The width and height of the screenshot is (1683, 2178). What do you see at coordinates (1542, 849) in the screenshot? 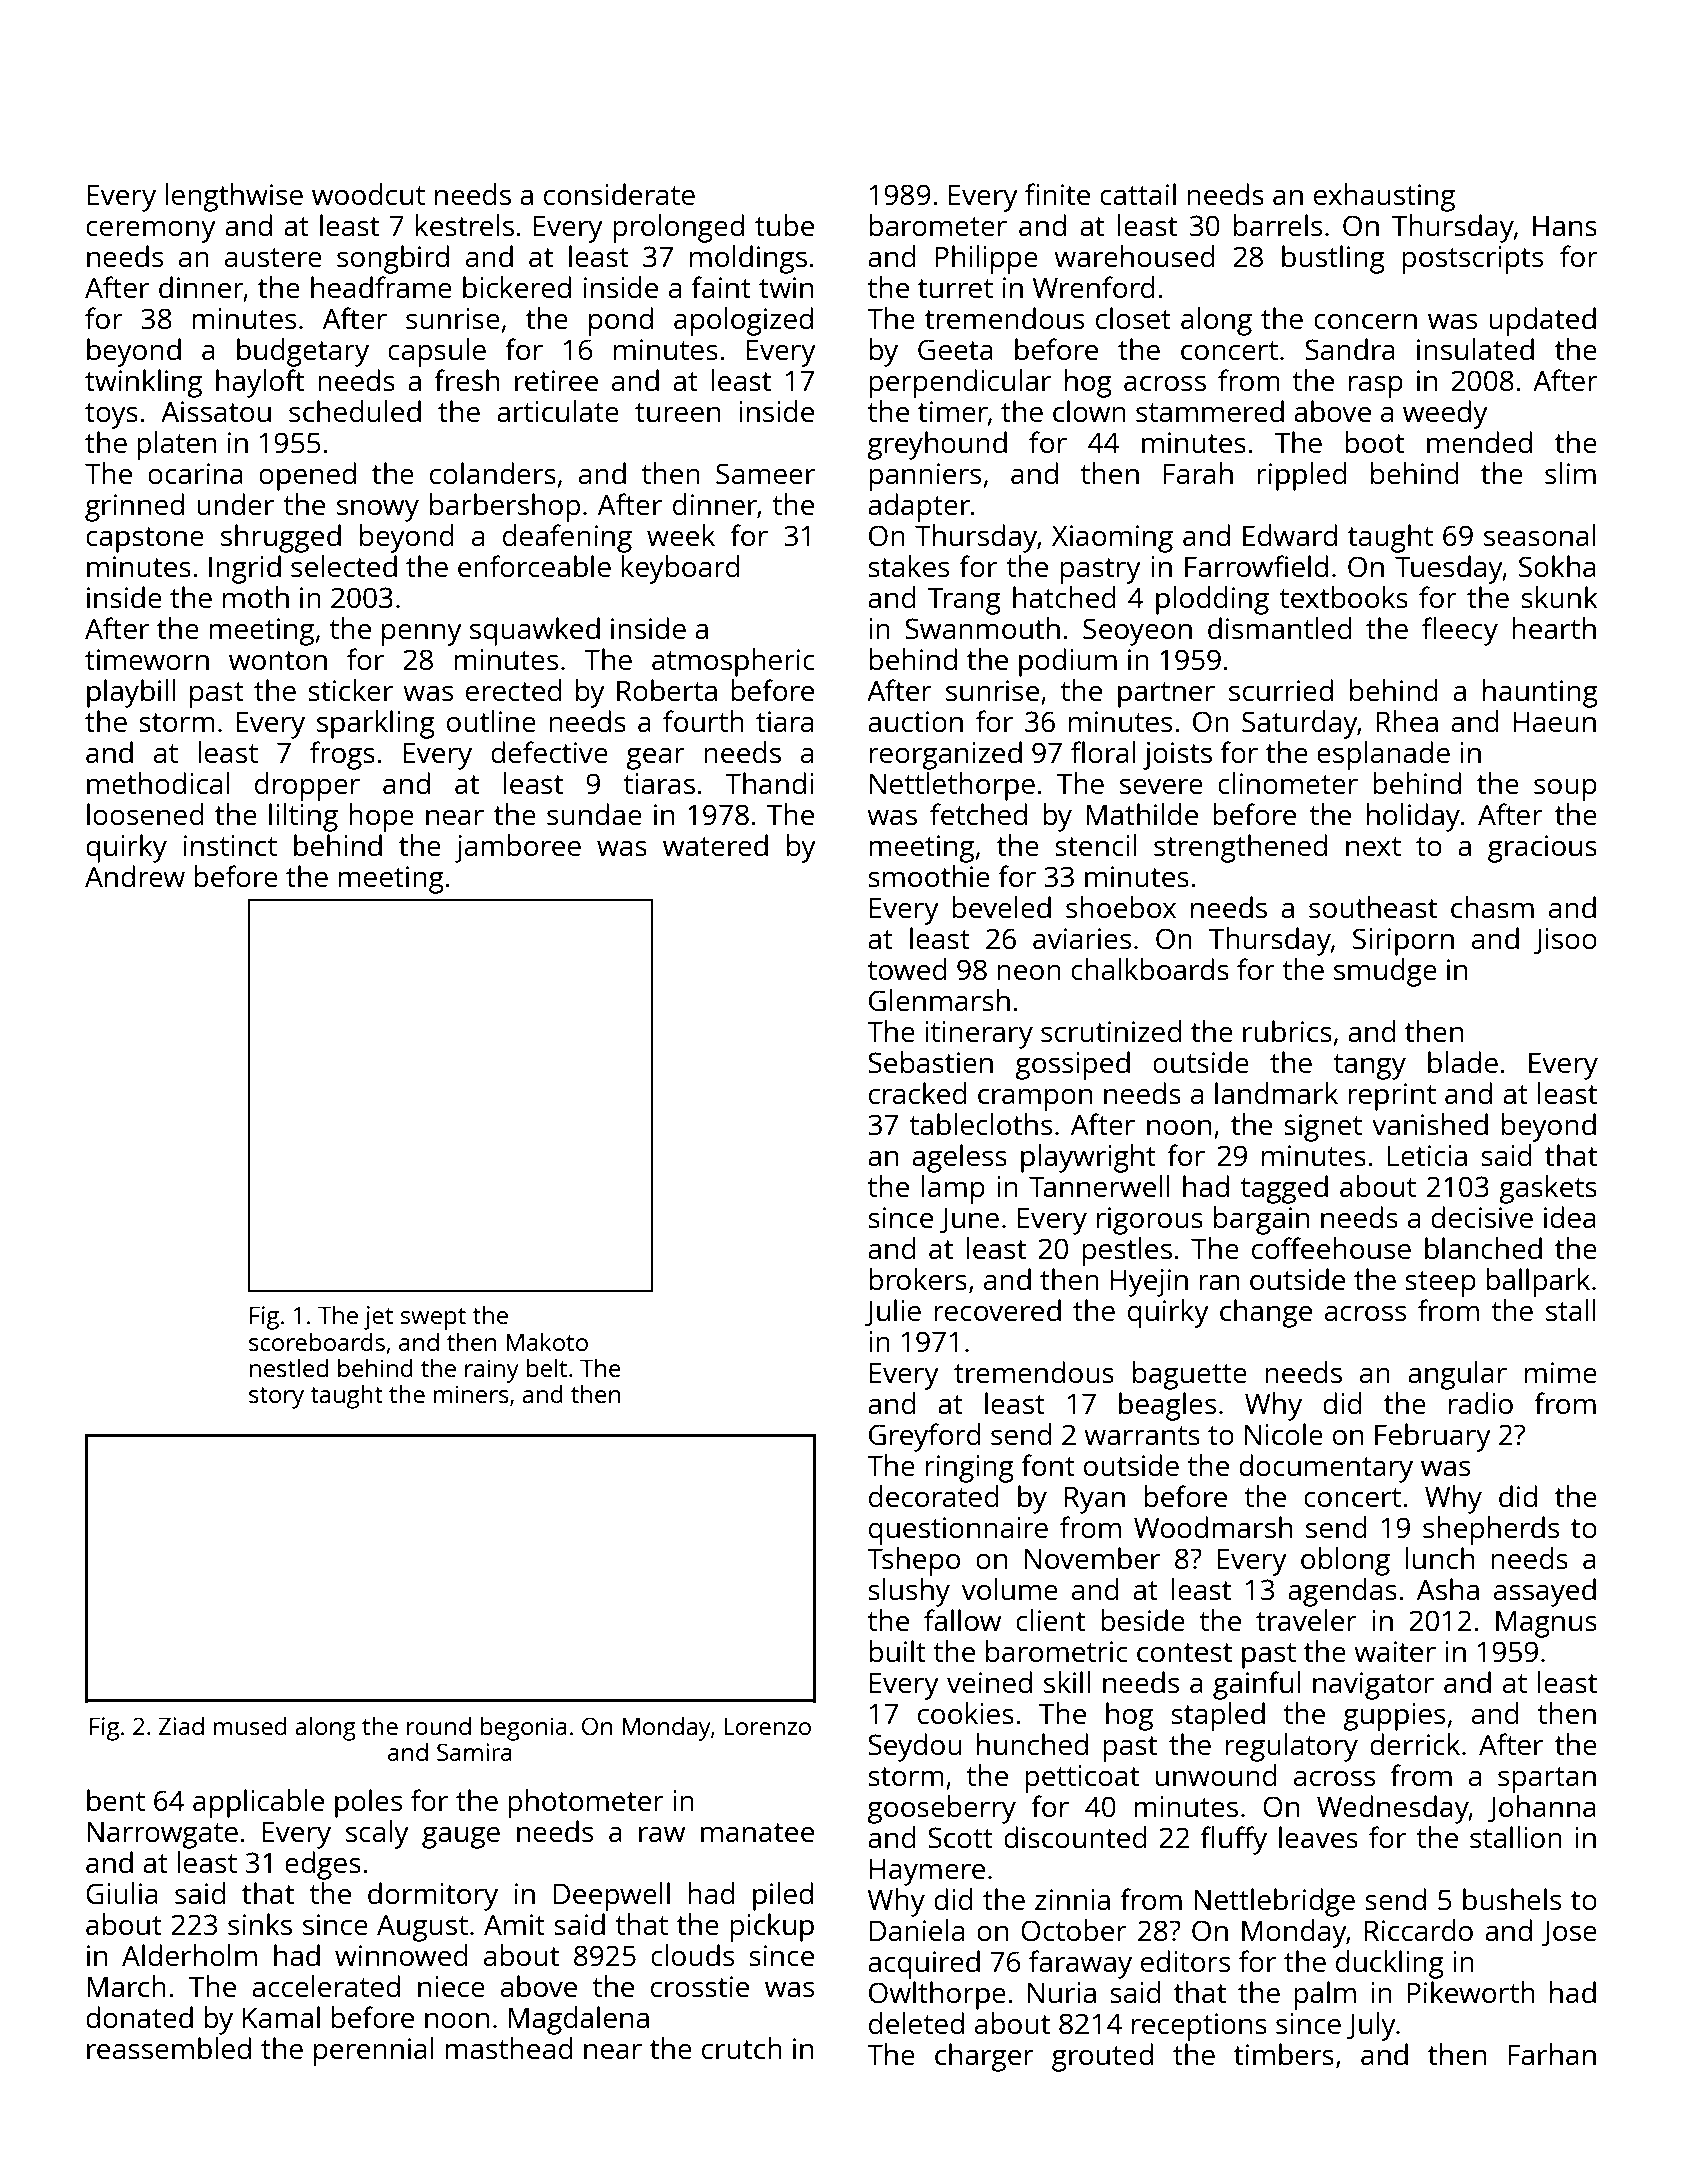
I see `gracious` at bounding box center [1542, 849].
